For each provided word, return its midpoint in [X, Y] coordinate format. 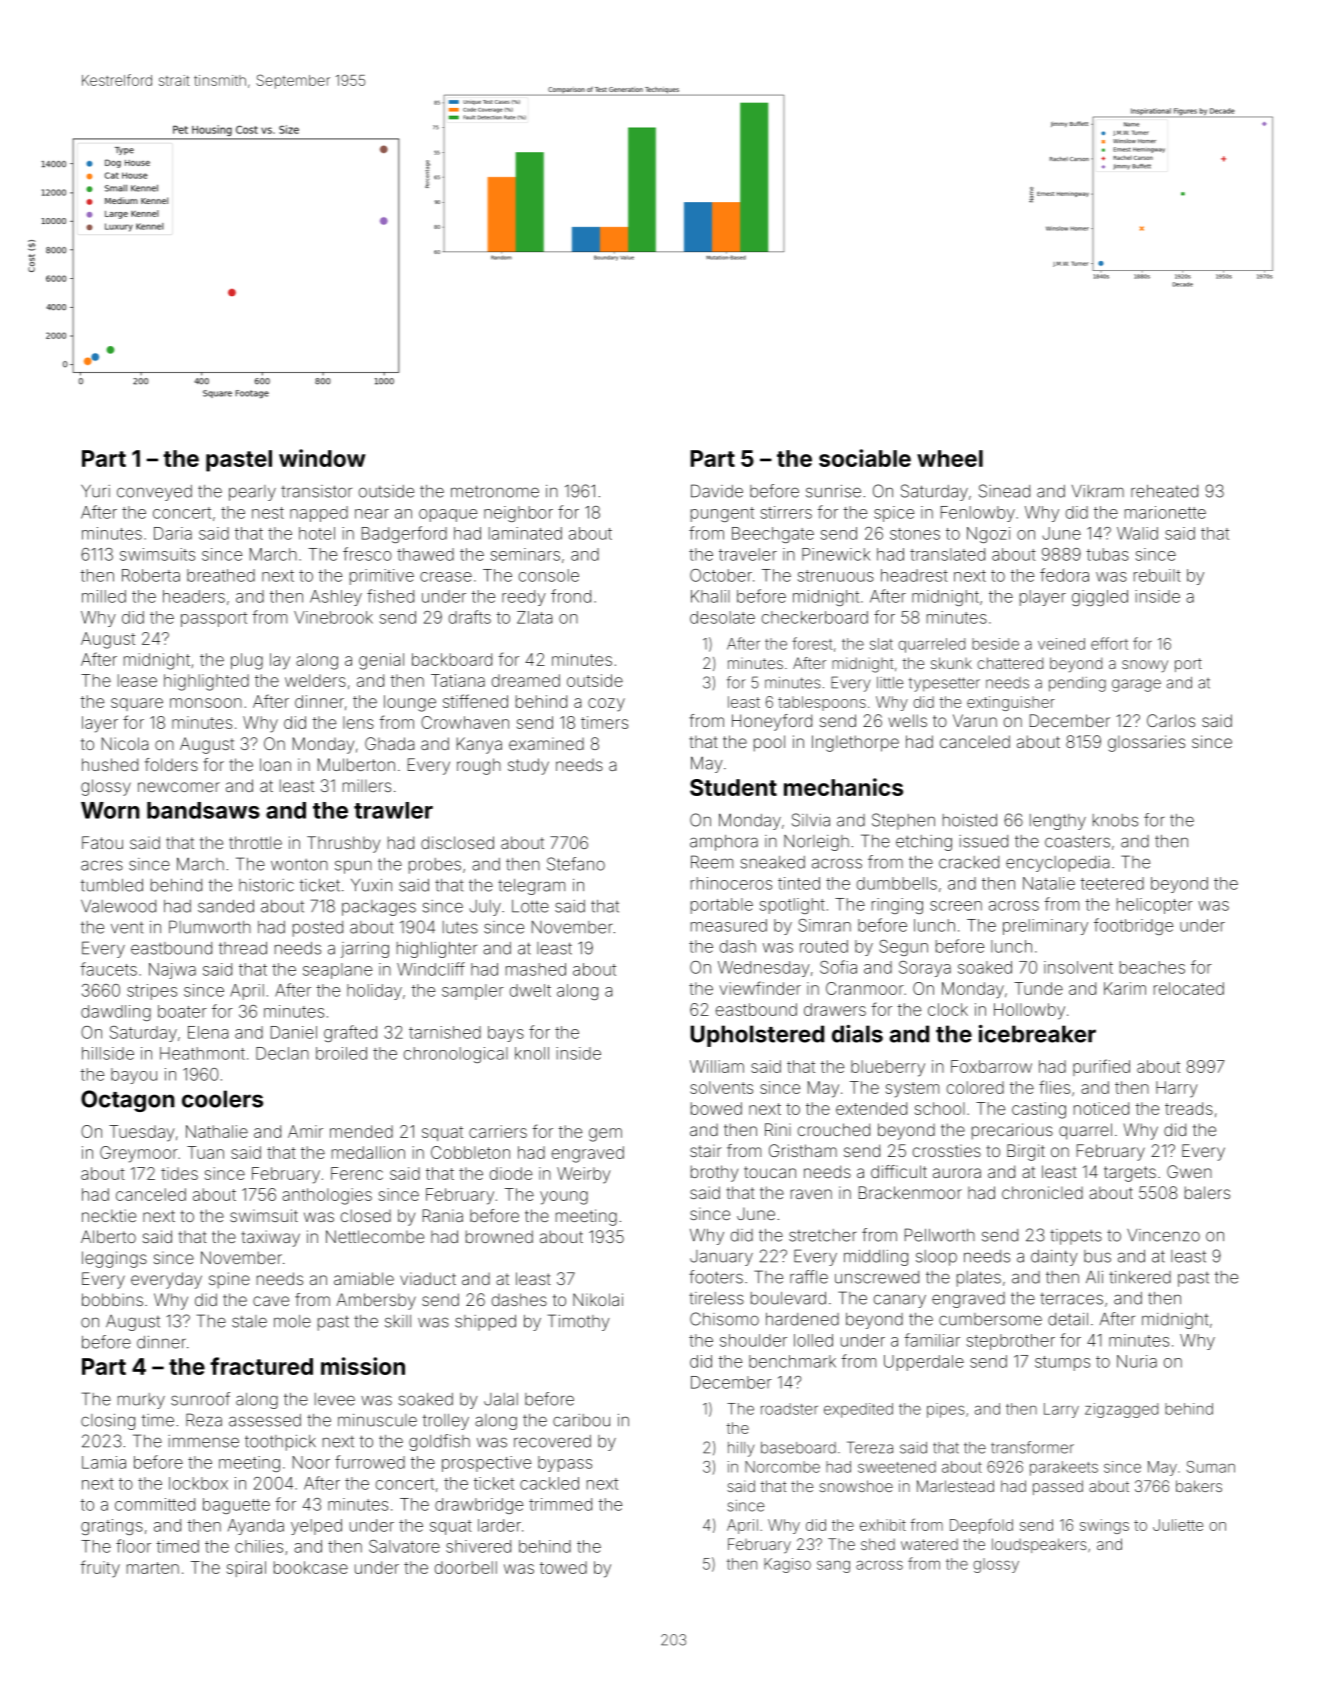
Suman [1211, 1467]
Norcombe [782, 1467]
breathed [221, 575]
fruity [100, 1569]
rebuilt [1157, 575]
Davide [717, 491]
